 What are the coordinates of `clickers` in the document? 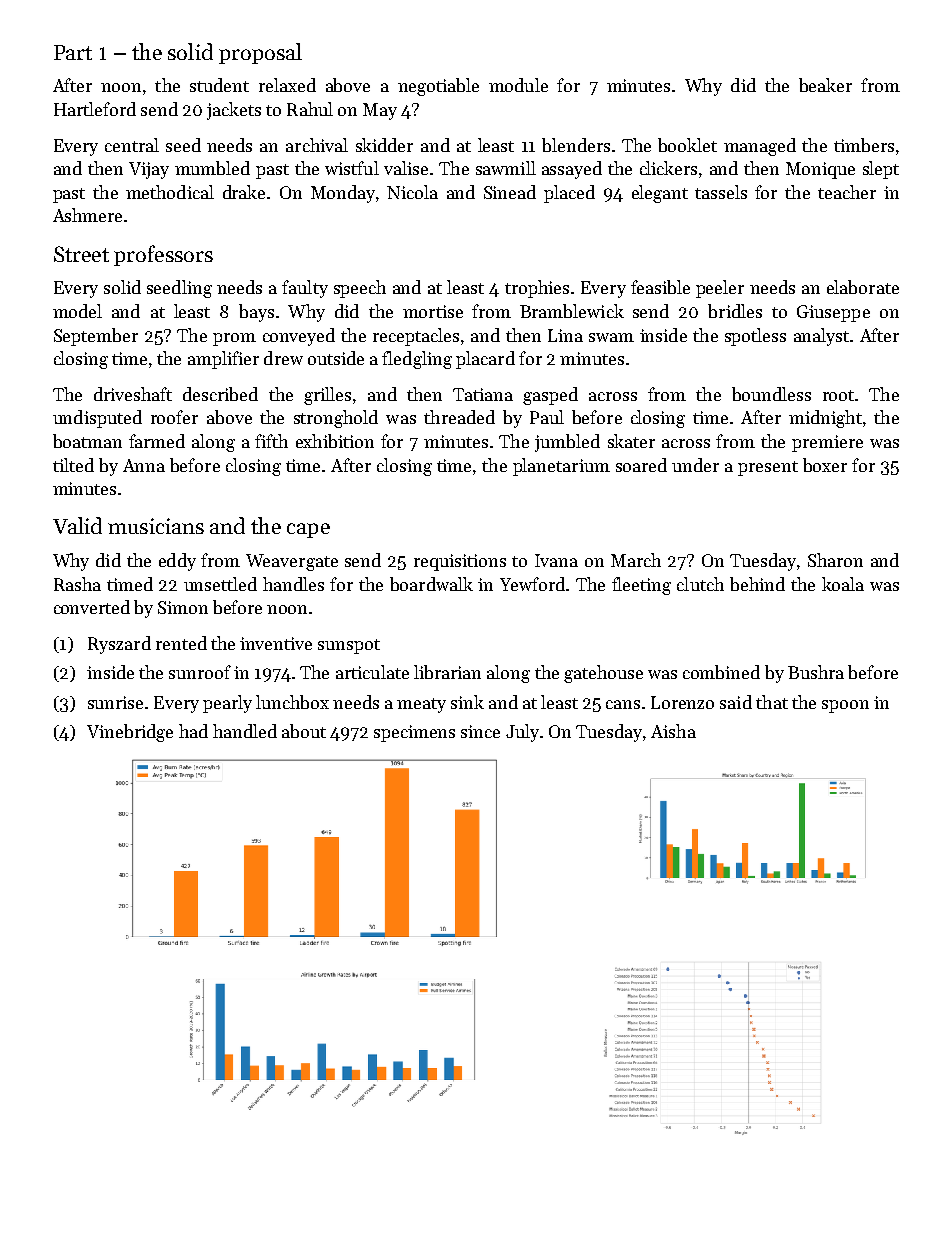 It's located at (668, 168).
